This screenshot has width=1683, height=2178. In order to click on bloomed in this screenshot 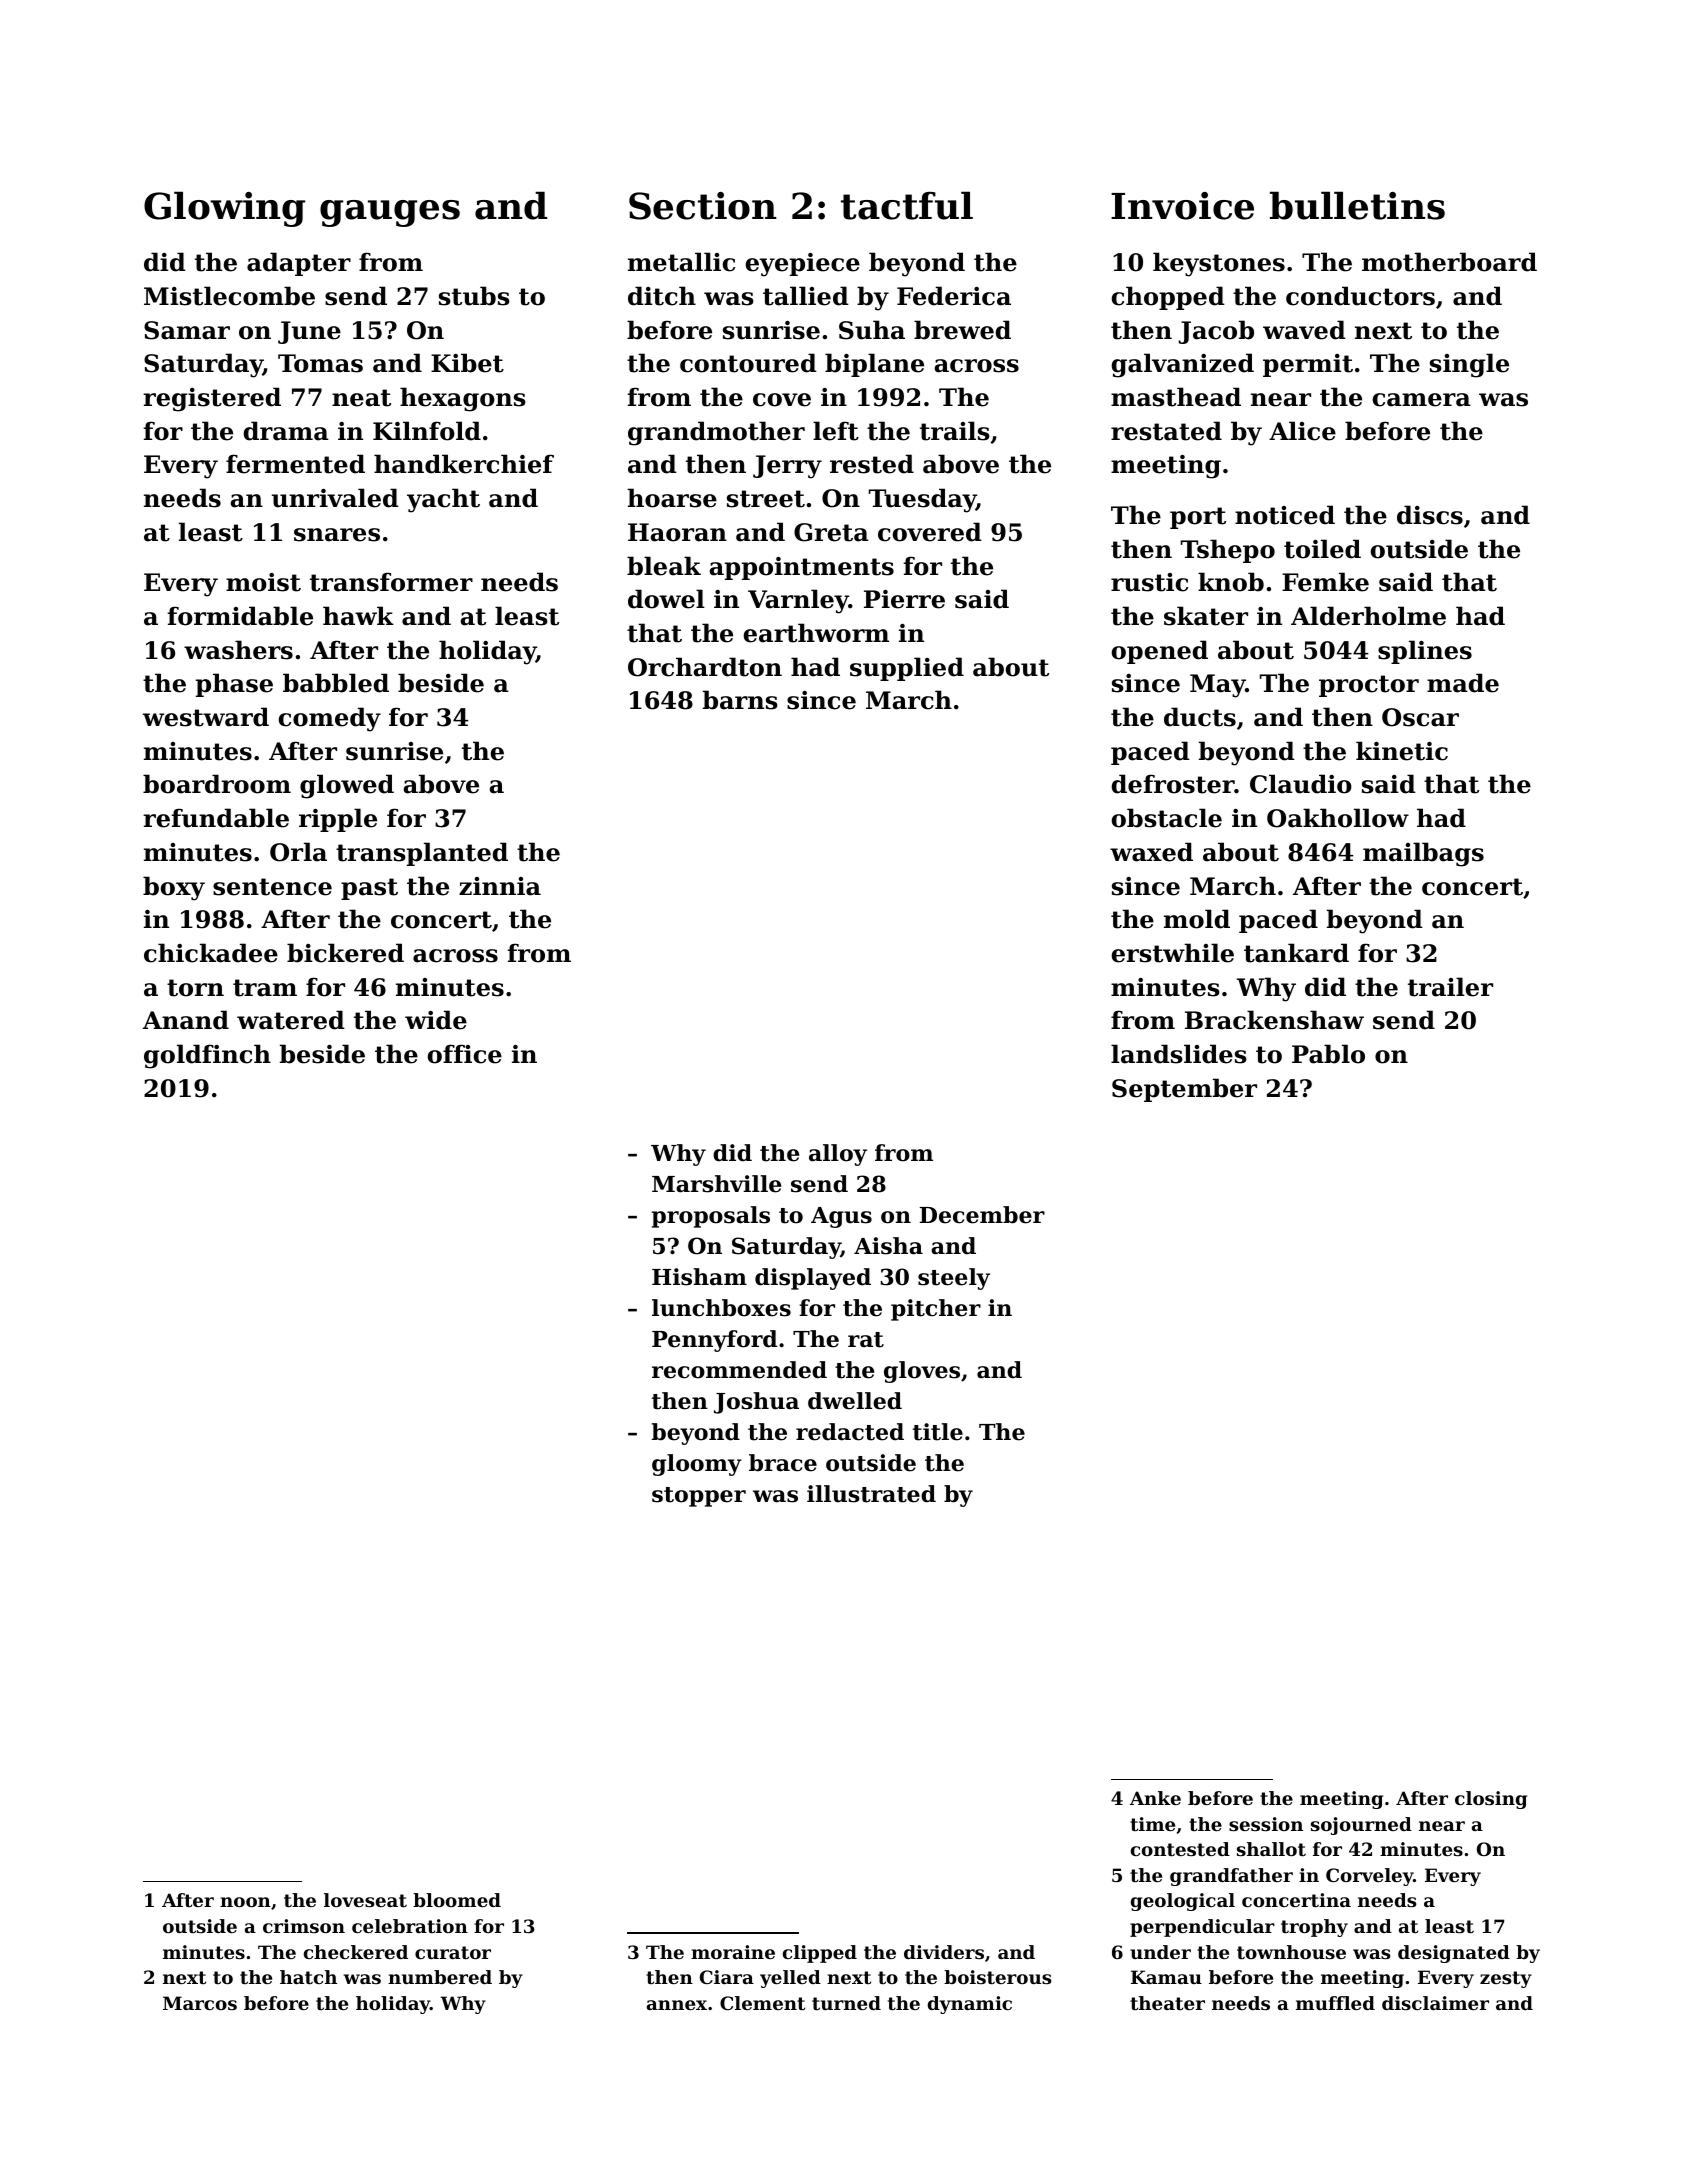, I will do `click(457, 1900)`.
